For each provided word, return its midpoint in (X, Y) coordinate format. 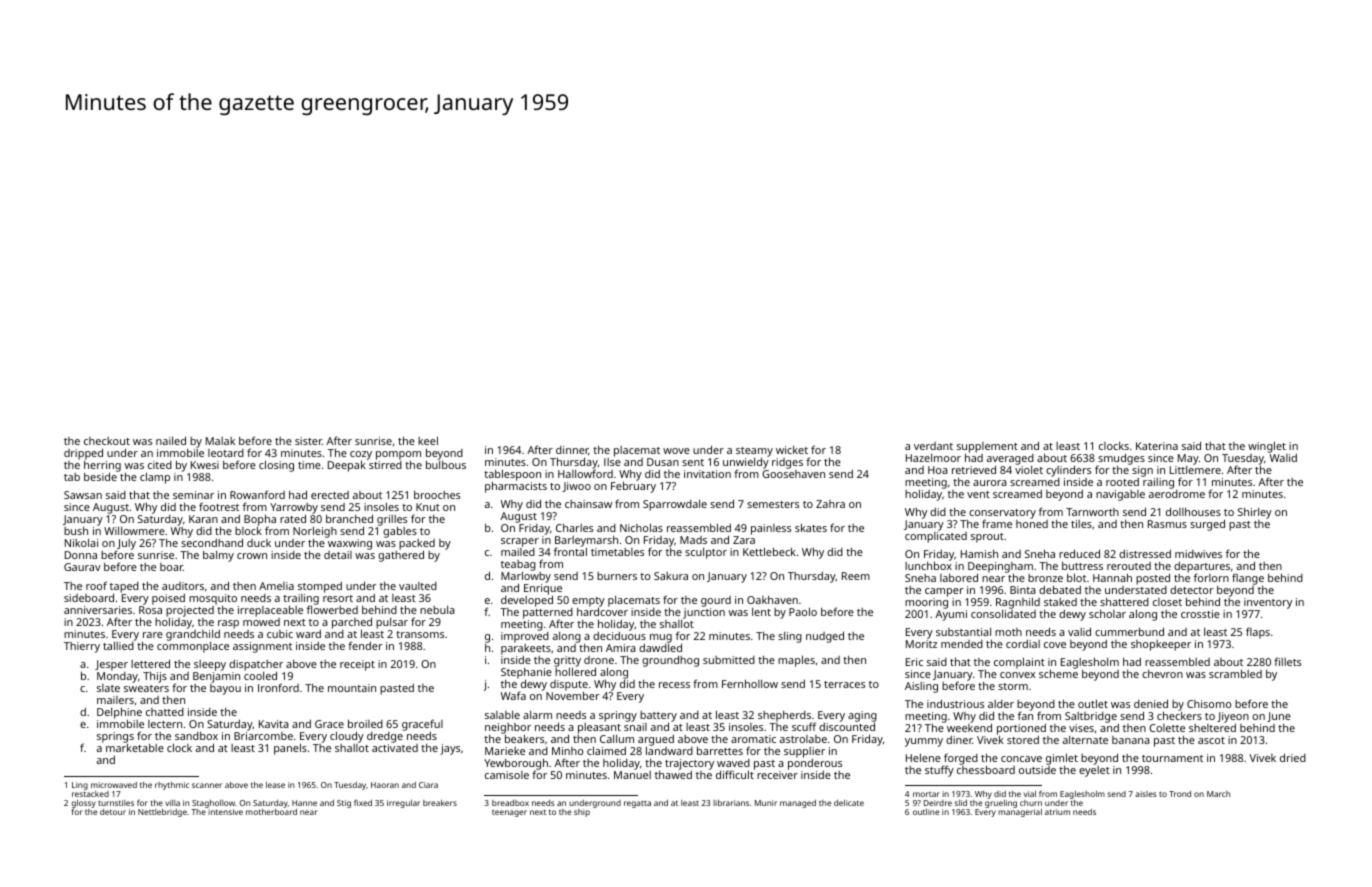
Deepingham (1000, 568)
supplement (987, 447)
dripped (83, 454)
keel (428, 440)
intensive (225, 812)
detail (338, 555)
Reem (856, 576)
